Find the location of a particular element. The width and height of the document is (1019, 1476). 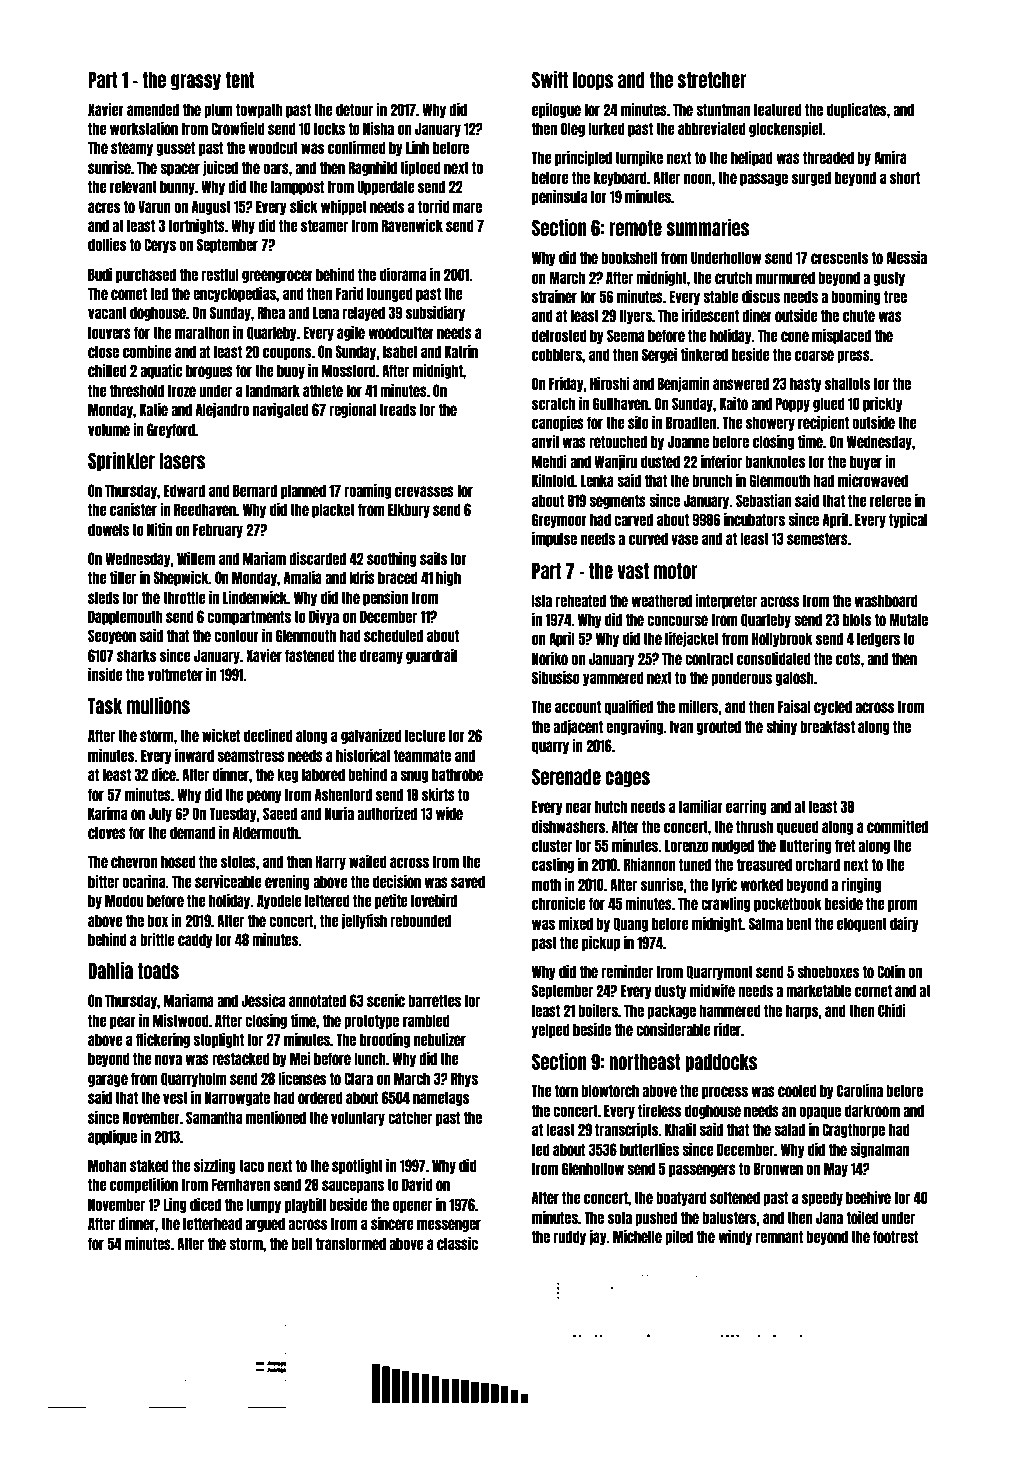

treads is located at coordinates (397, 409).
